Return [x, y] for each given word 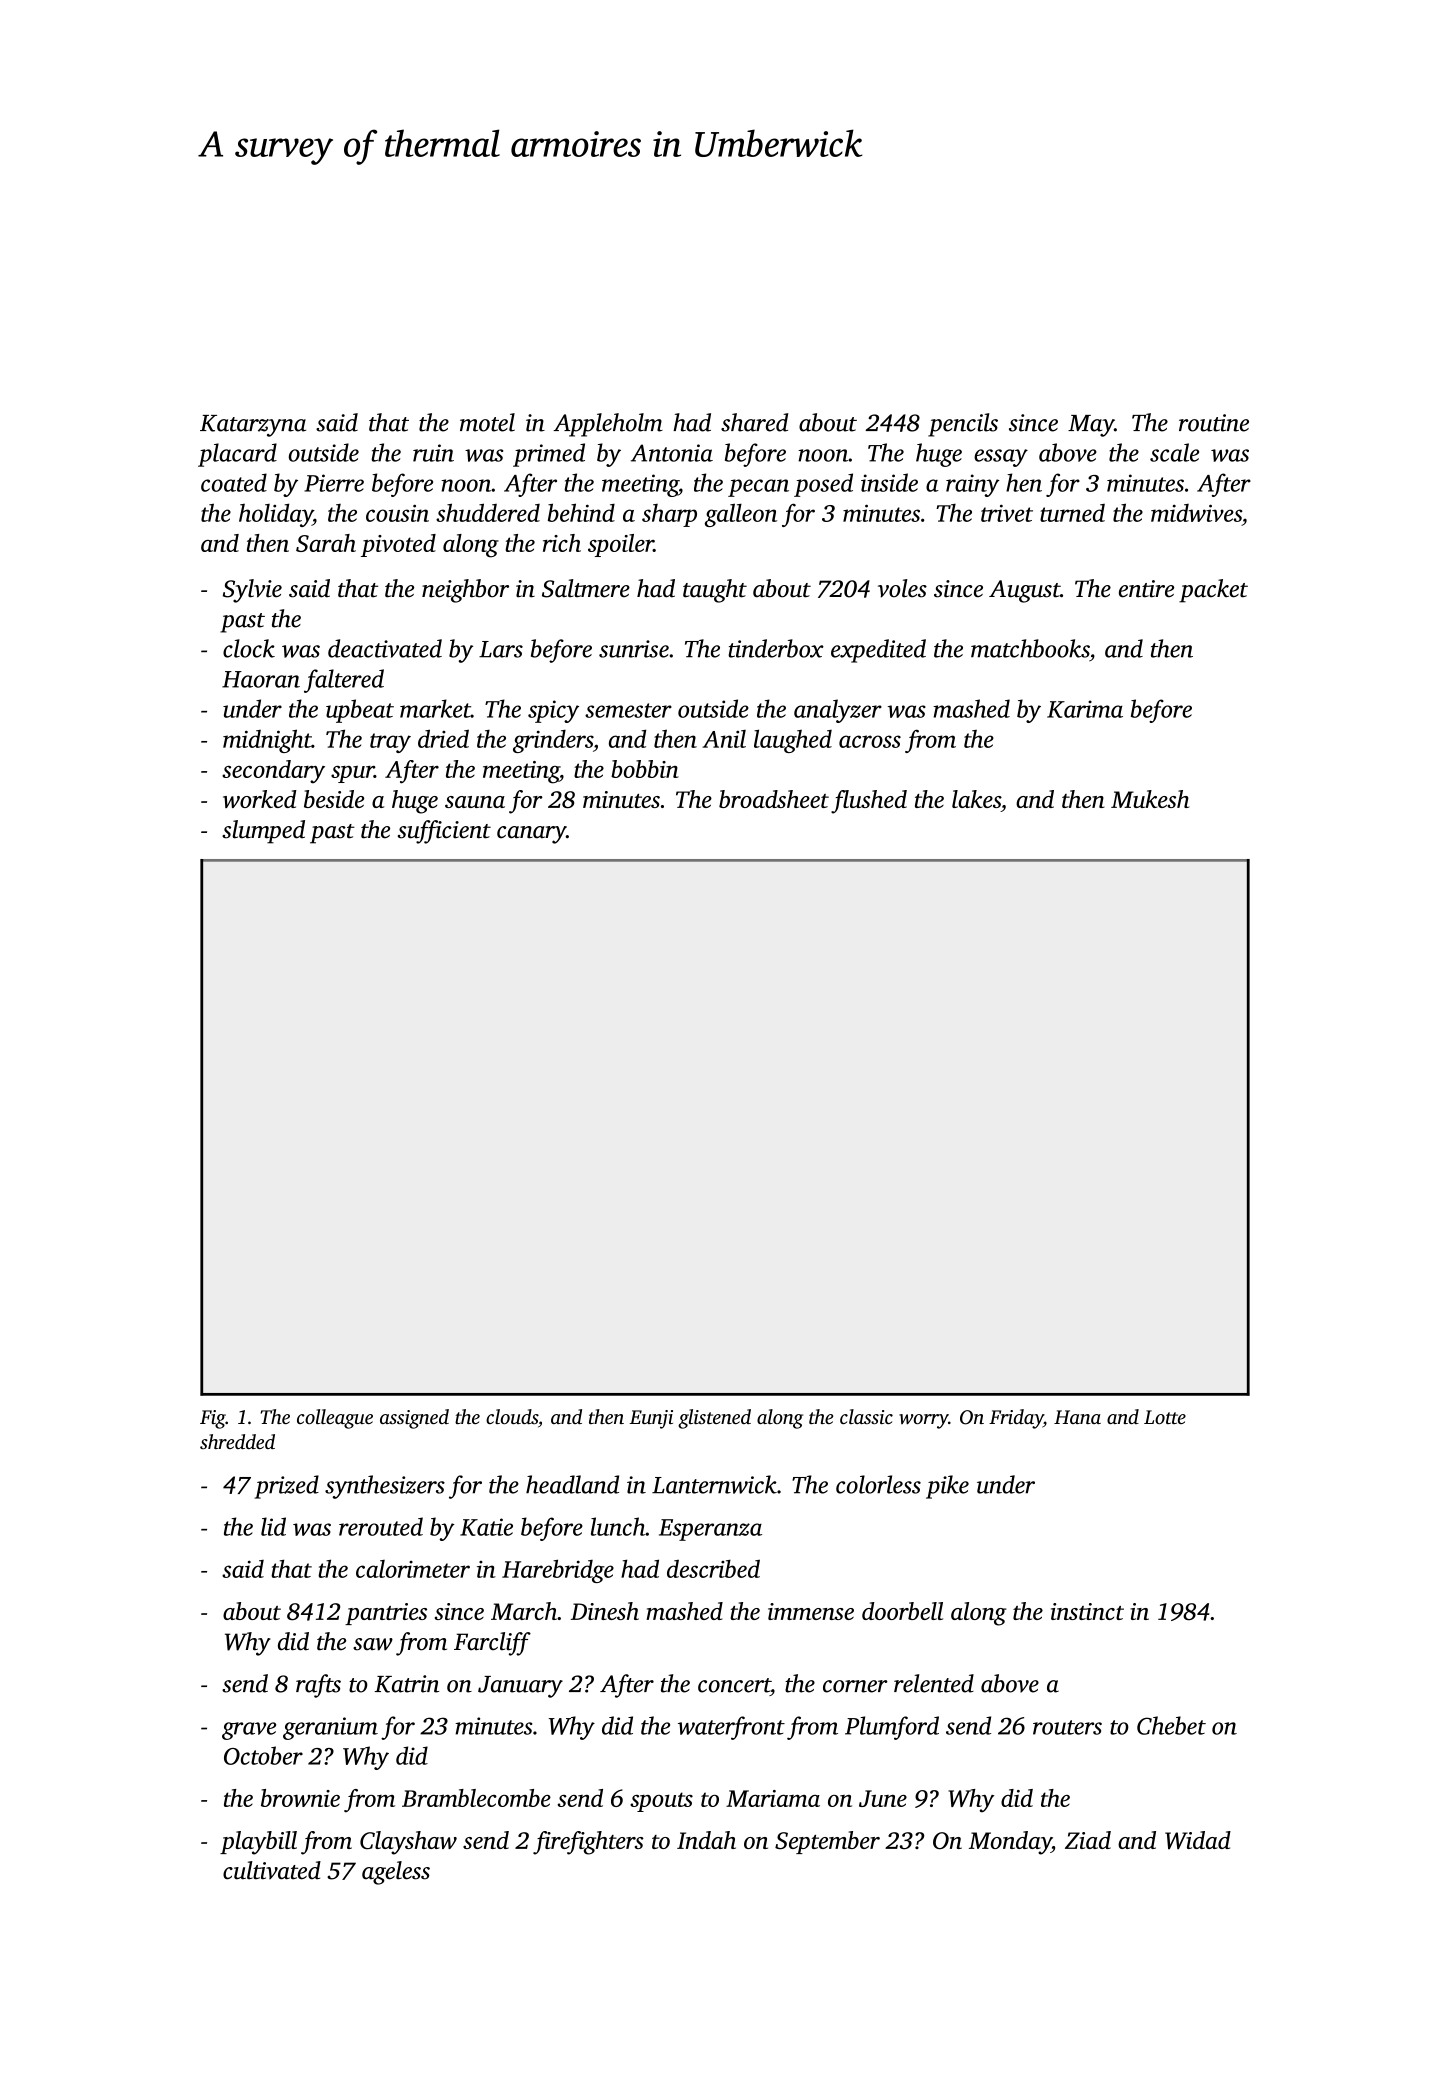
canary [531, 835]
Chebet [1171, 1725]
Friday [1016, 1419]
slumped [263, 832]
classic [866, 1416]
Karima [1085, 709]
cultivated [272, 1870]
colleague [335, 1419]
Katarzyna [253, 426]
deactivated [385, 648]
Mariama [773, 1798]
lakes [976, 799]
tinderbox [776, 648]
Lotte [1165, 1417]
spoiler [621, 545]
